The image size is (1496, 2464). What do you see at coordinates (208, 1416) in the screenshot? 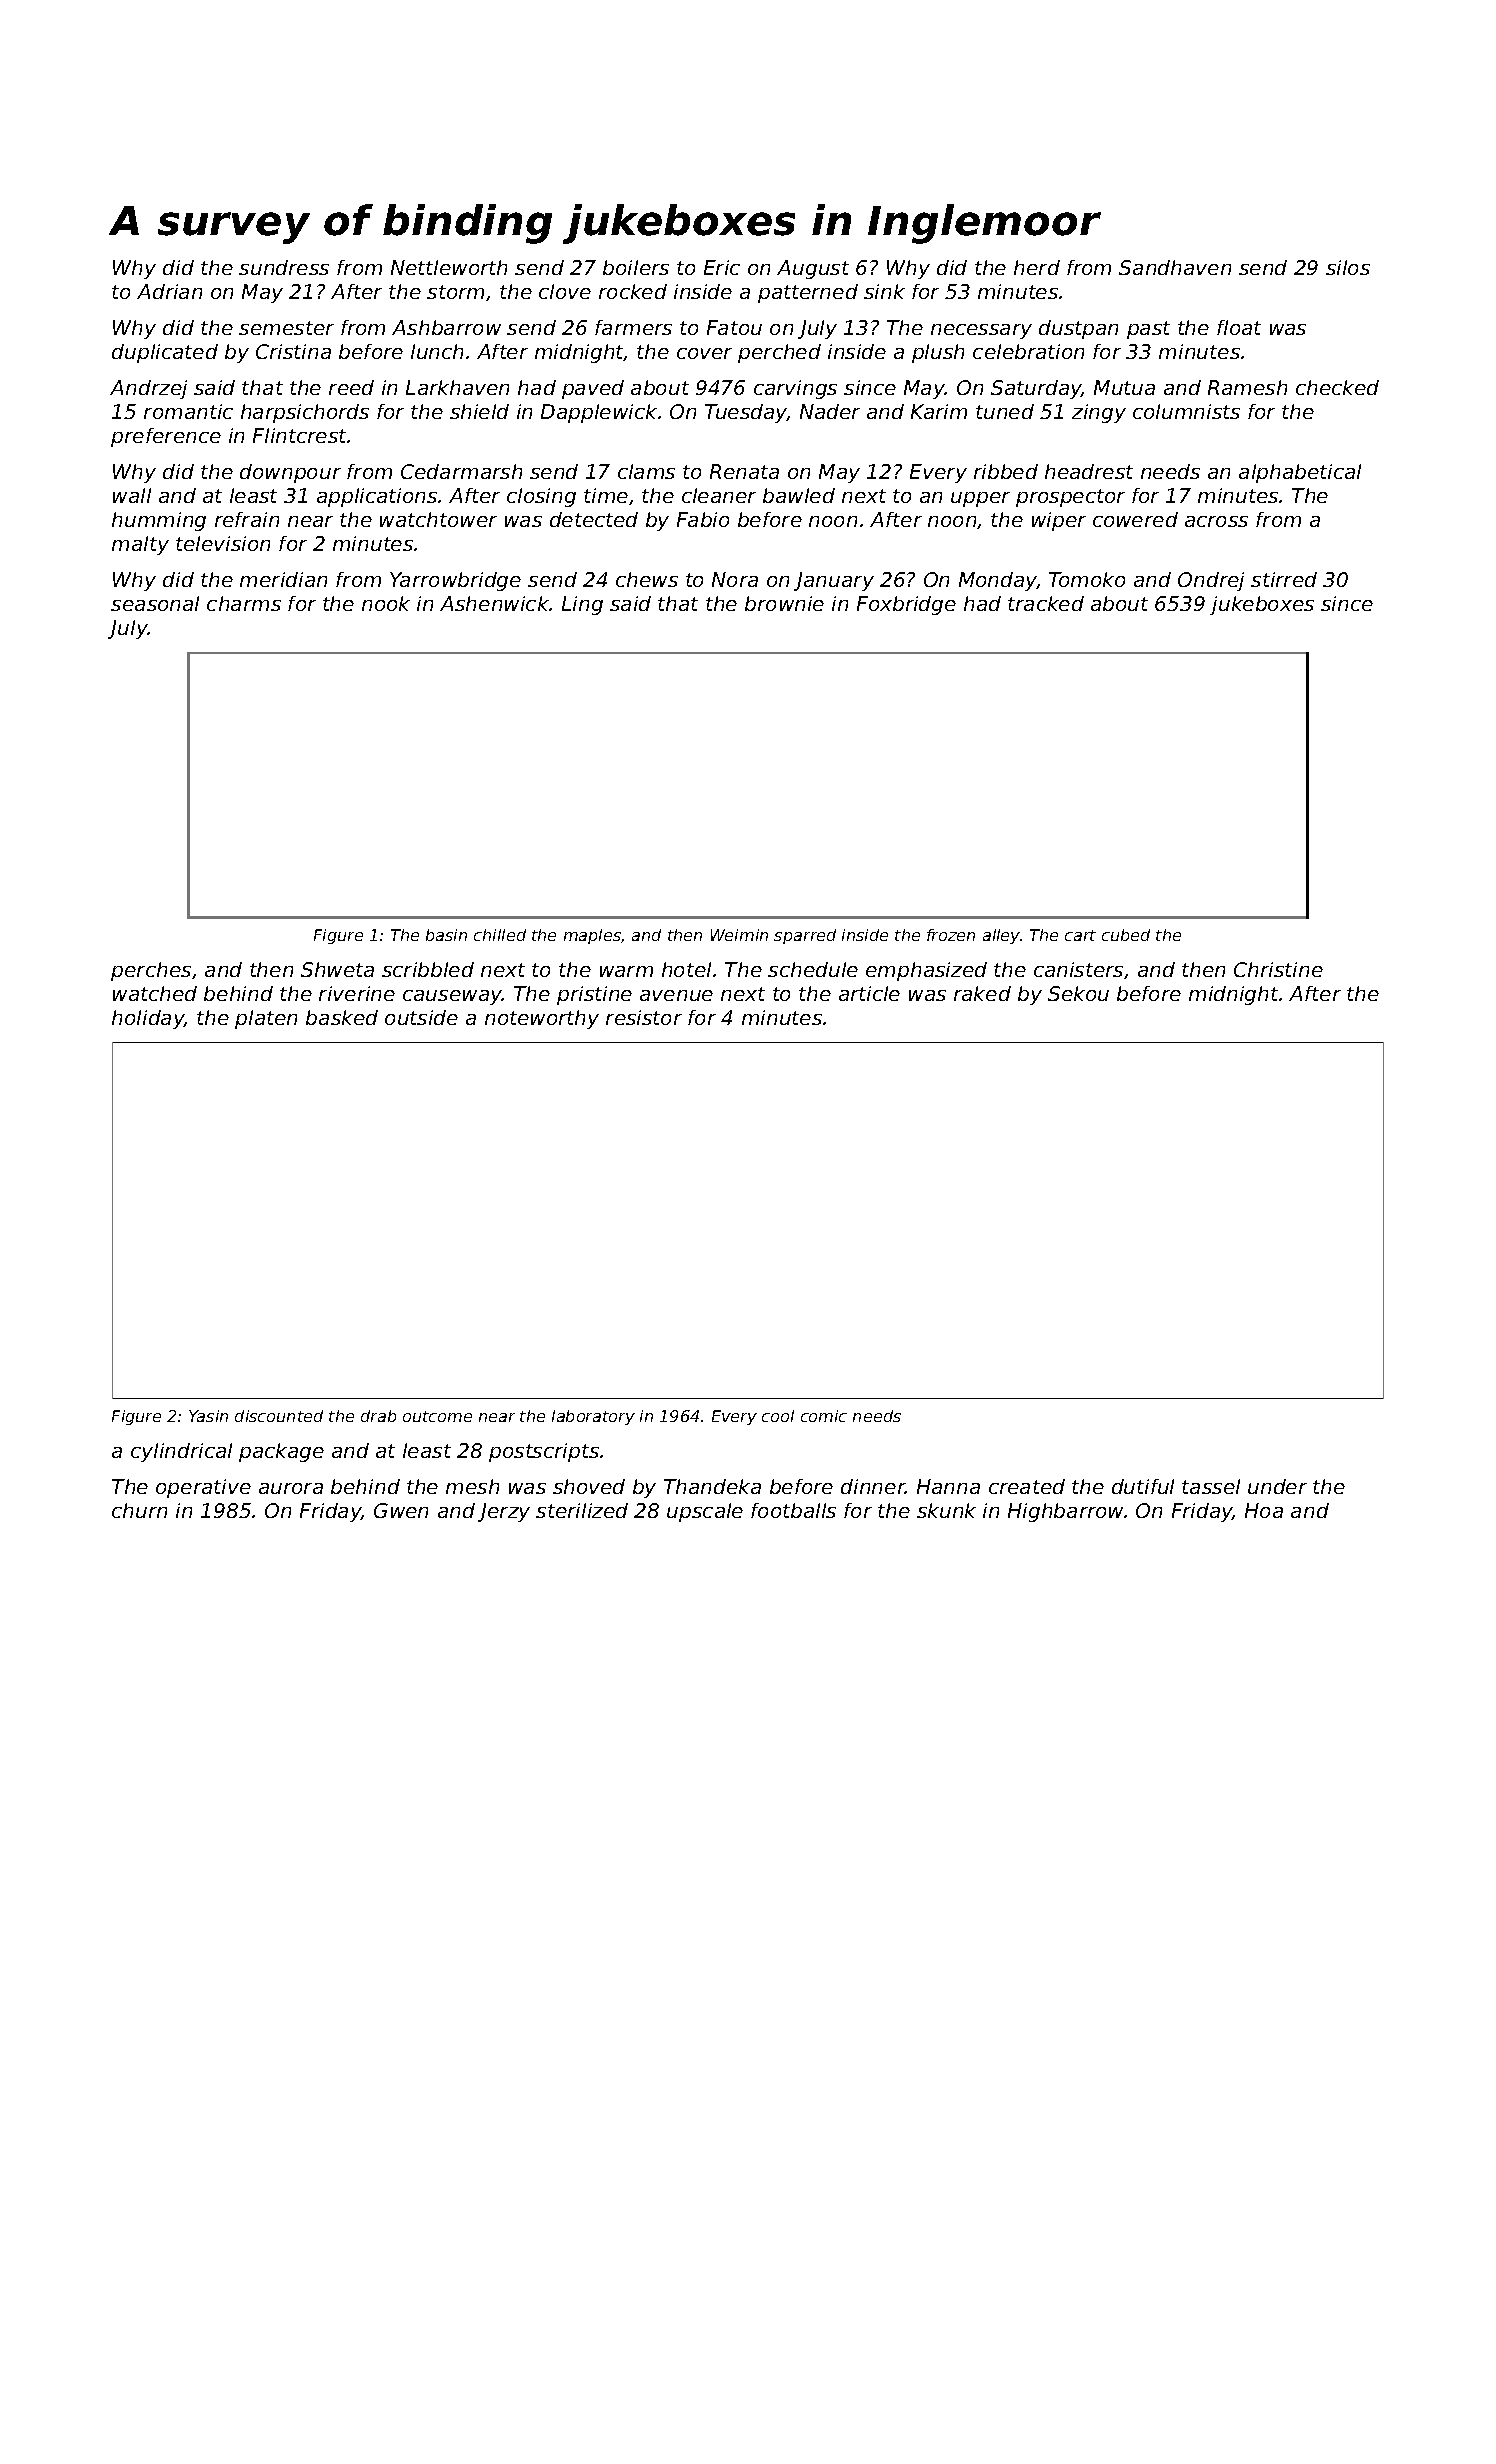
I see `Yasin` at bounding box center [208, 1416].
